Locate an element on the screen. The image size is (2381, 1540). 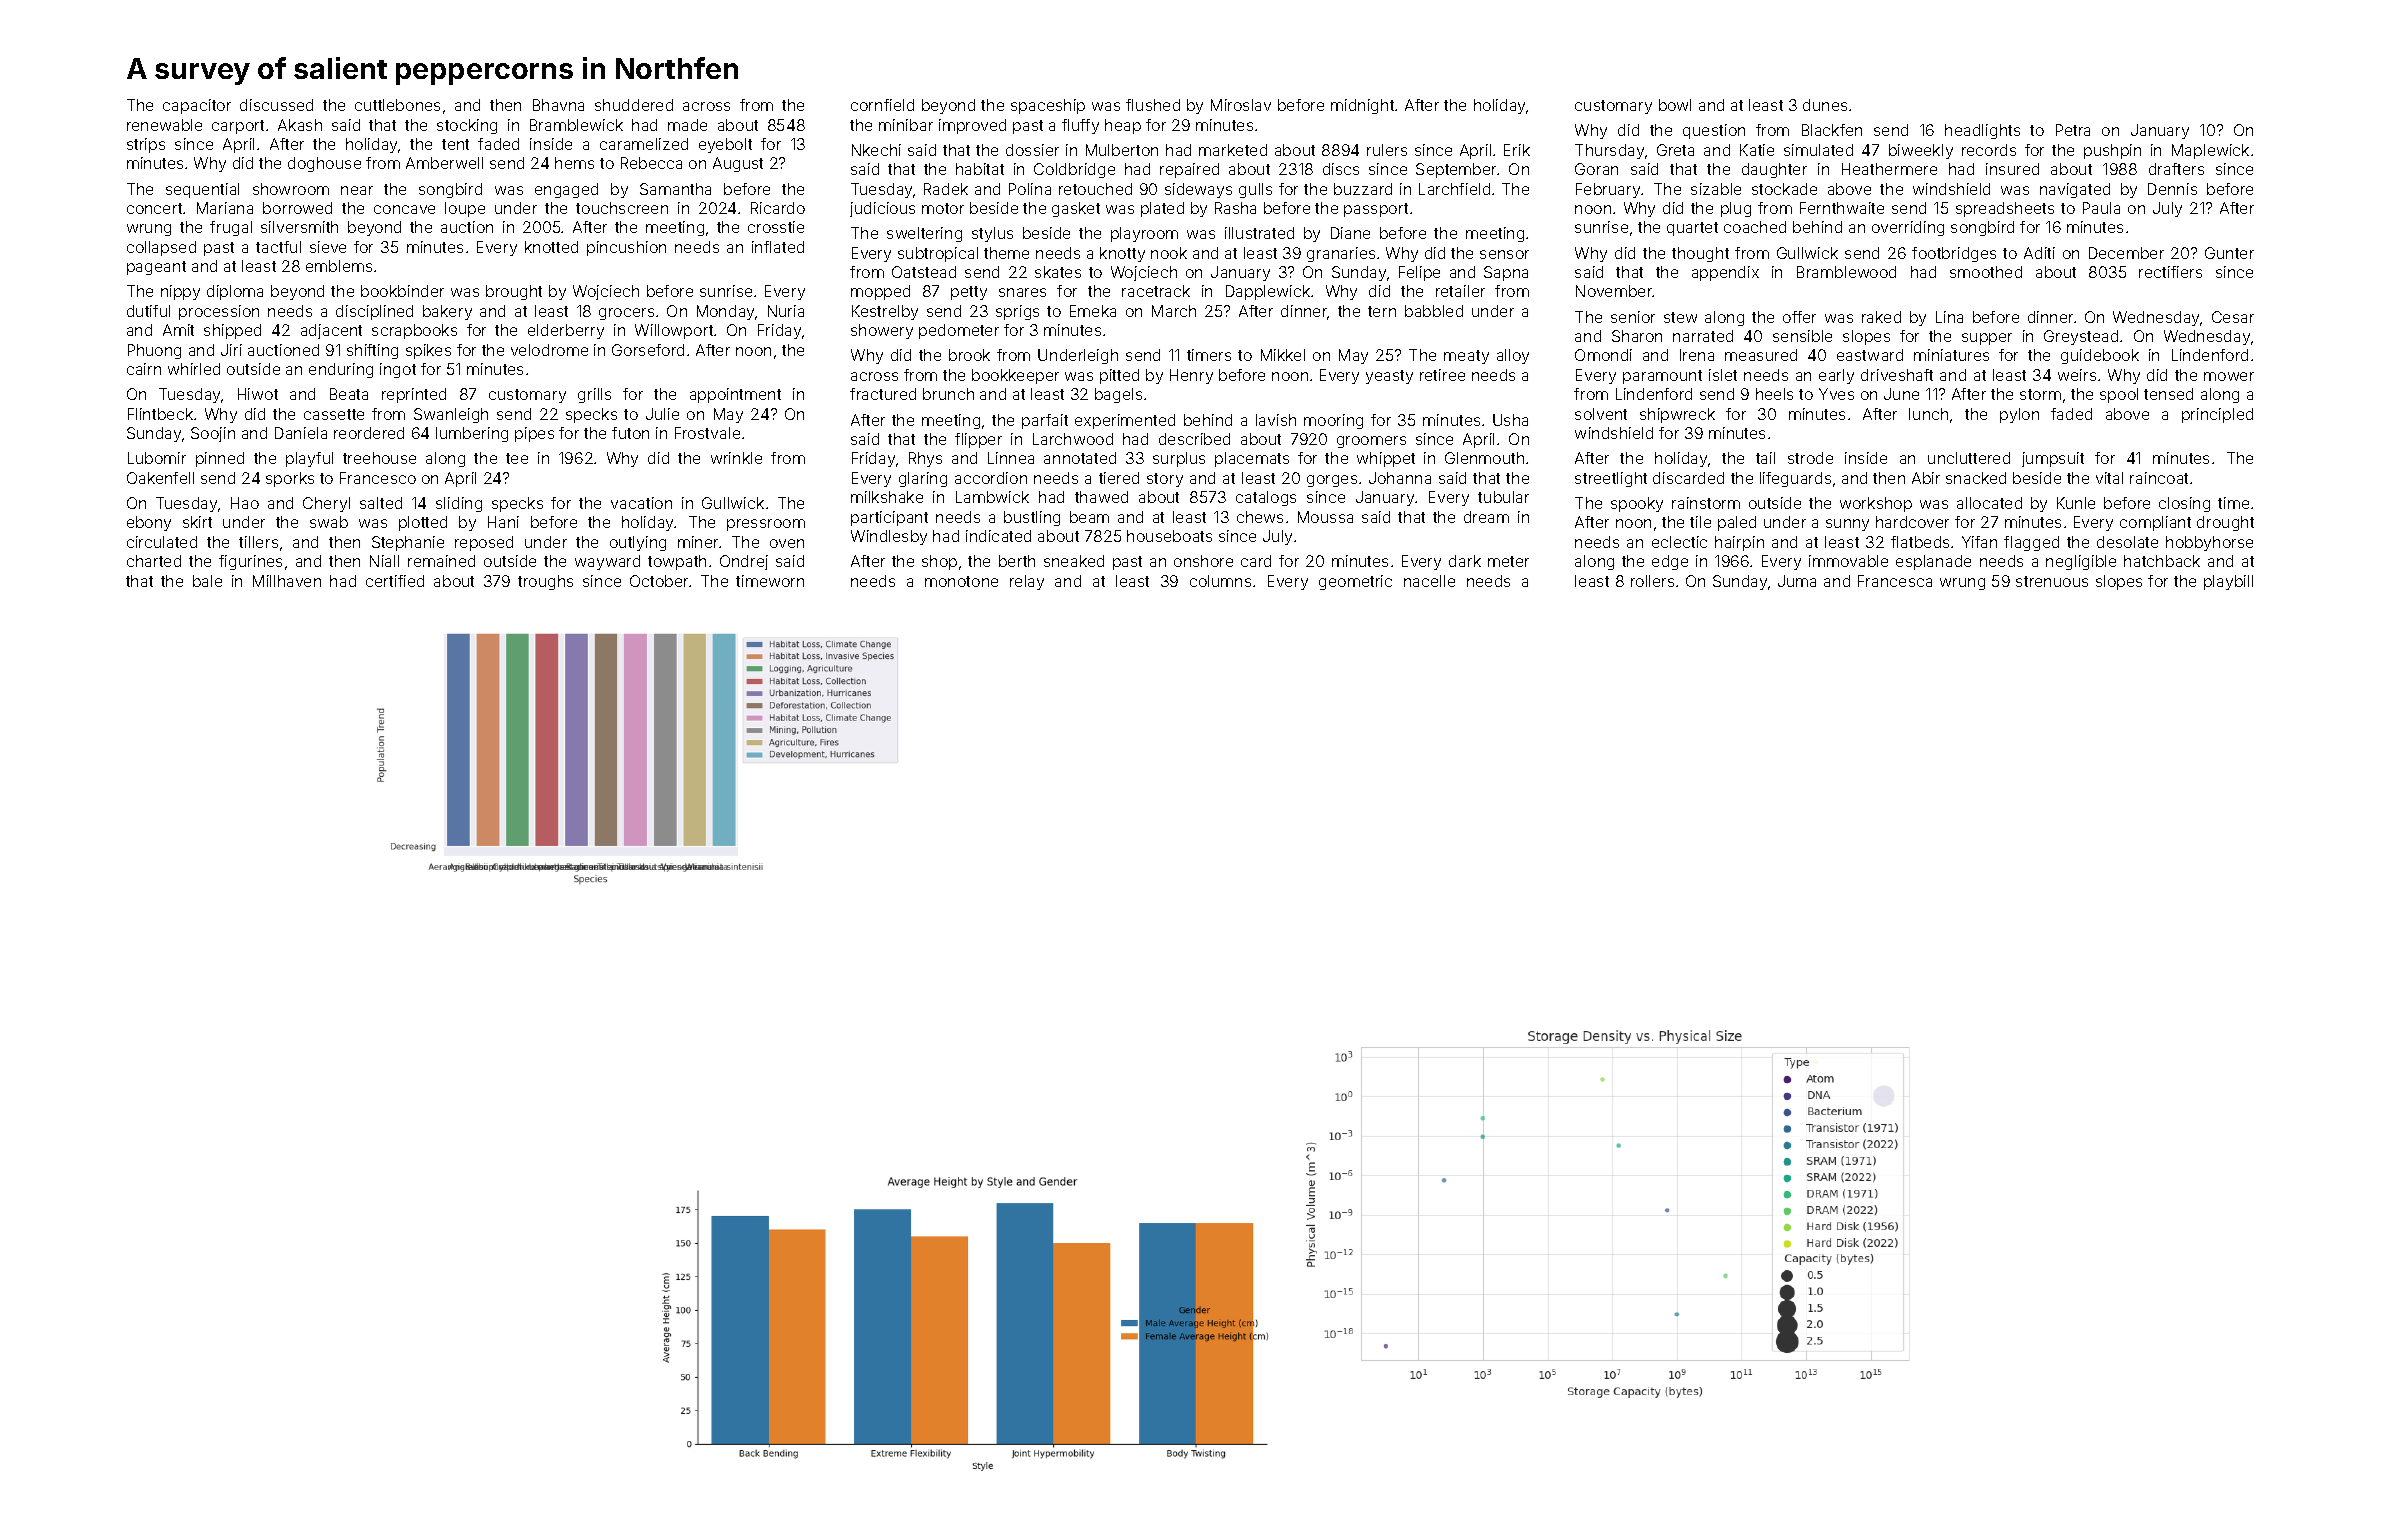
spaceship is located at coordinates (1048, 106).
